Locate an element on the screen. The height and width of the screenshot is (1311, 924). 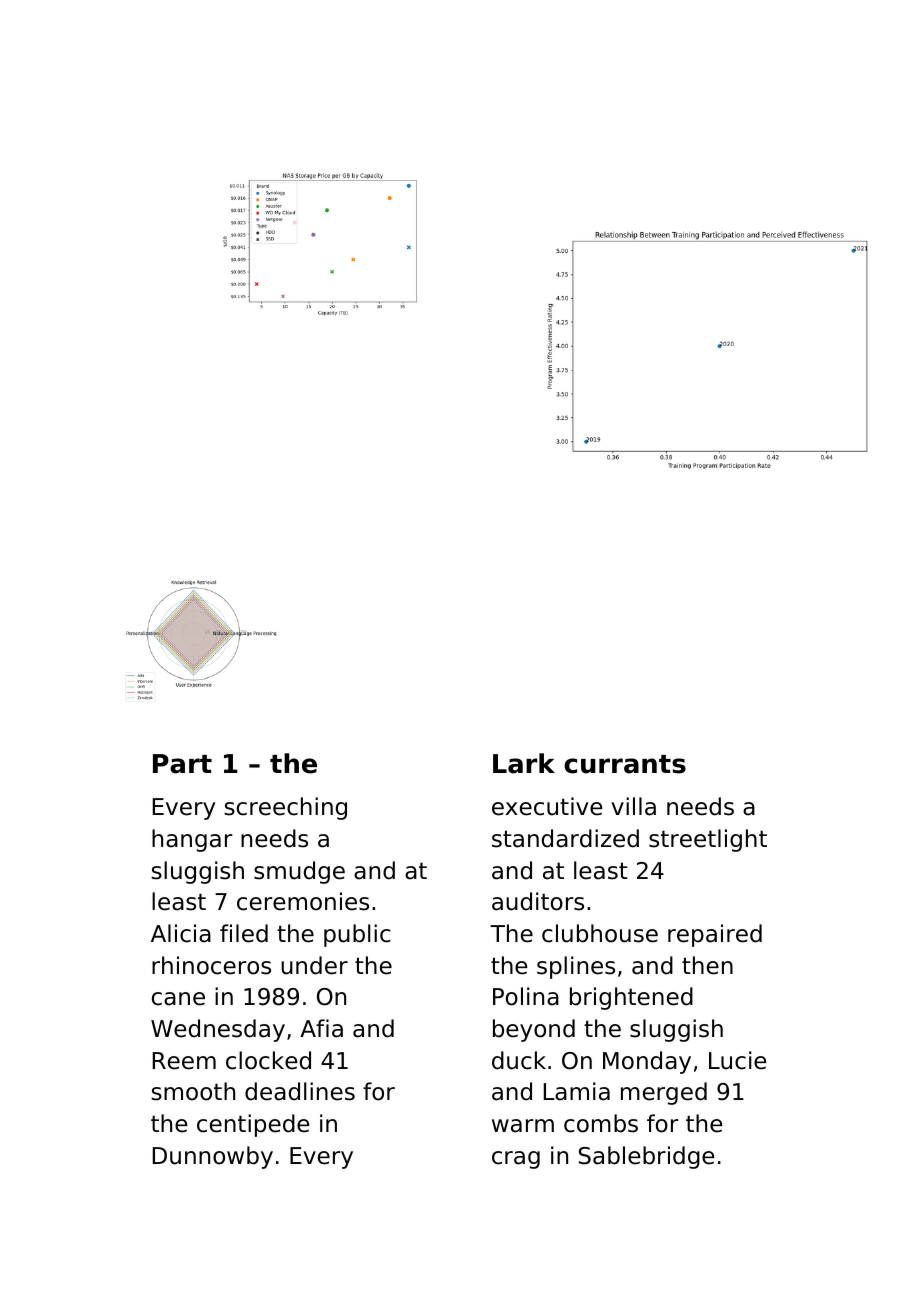
screeching is located at coordinates (285, 808).
